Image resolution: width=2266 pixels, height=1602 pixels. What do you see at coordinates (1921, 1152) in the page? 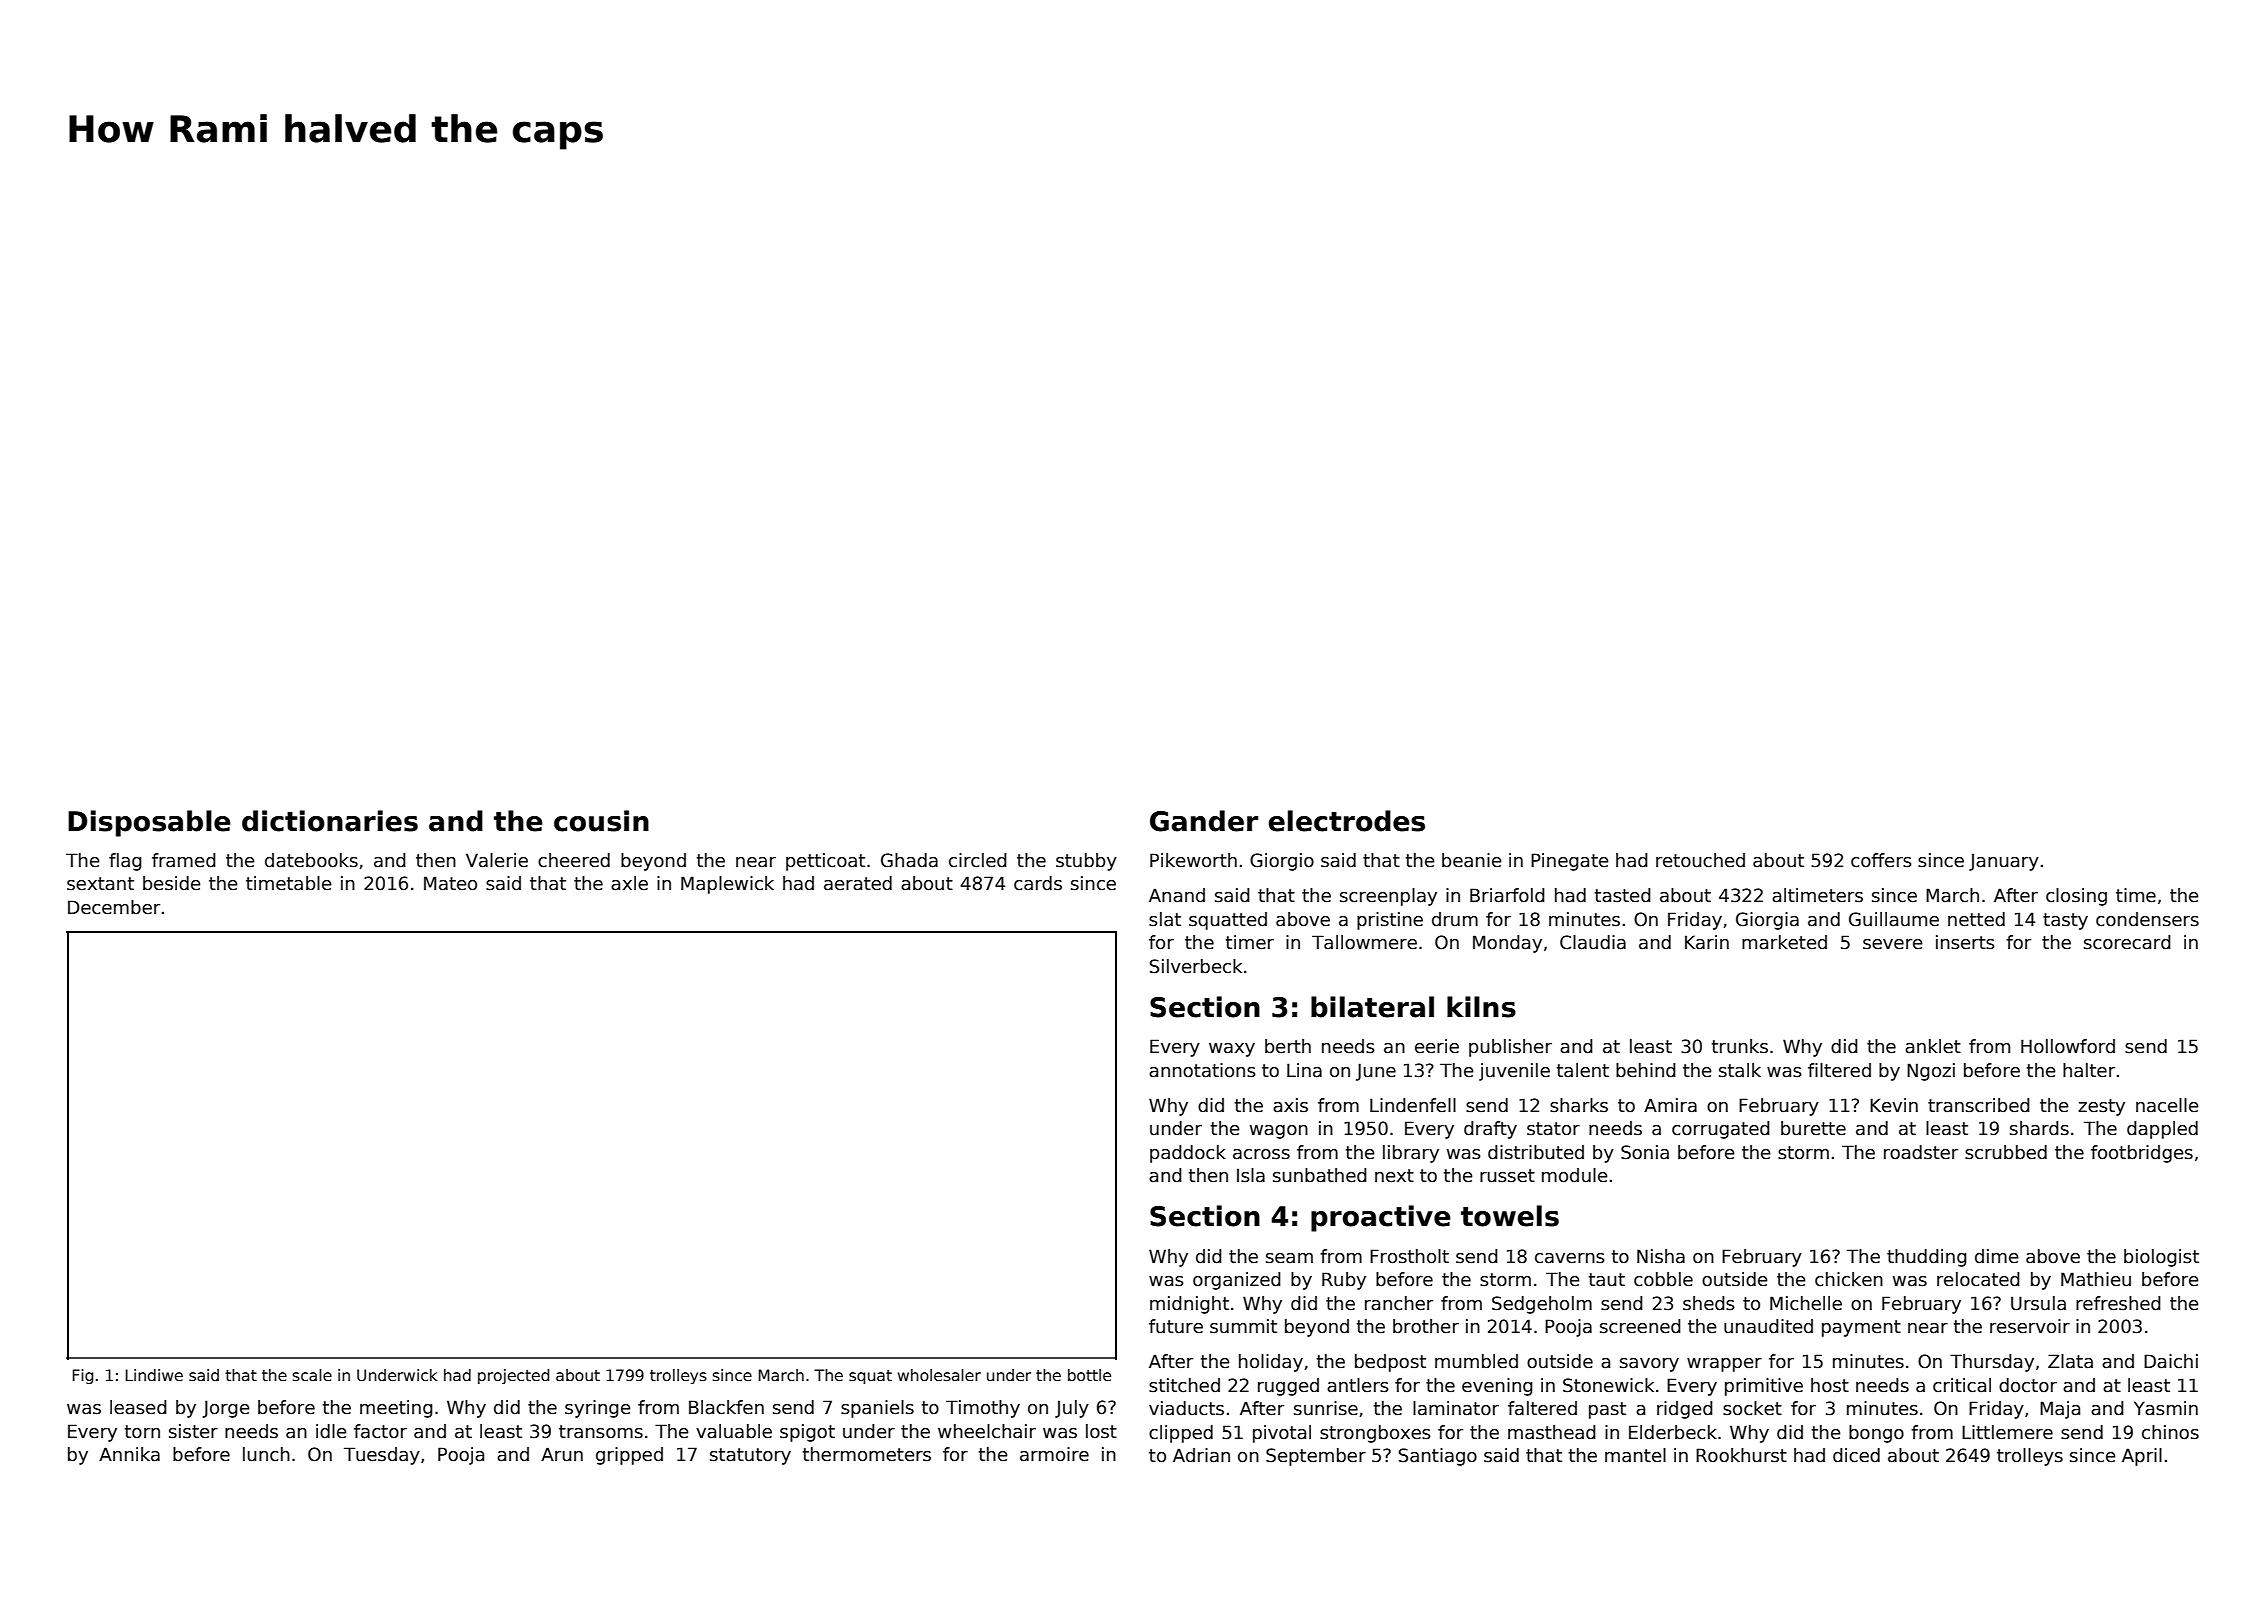
I see `roadster` at bounding box center [1921, 1152].
